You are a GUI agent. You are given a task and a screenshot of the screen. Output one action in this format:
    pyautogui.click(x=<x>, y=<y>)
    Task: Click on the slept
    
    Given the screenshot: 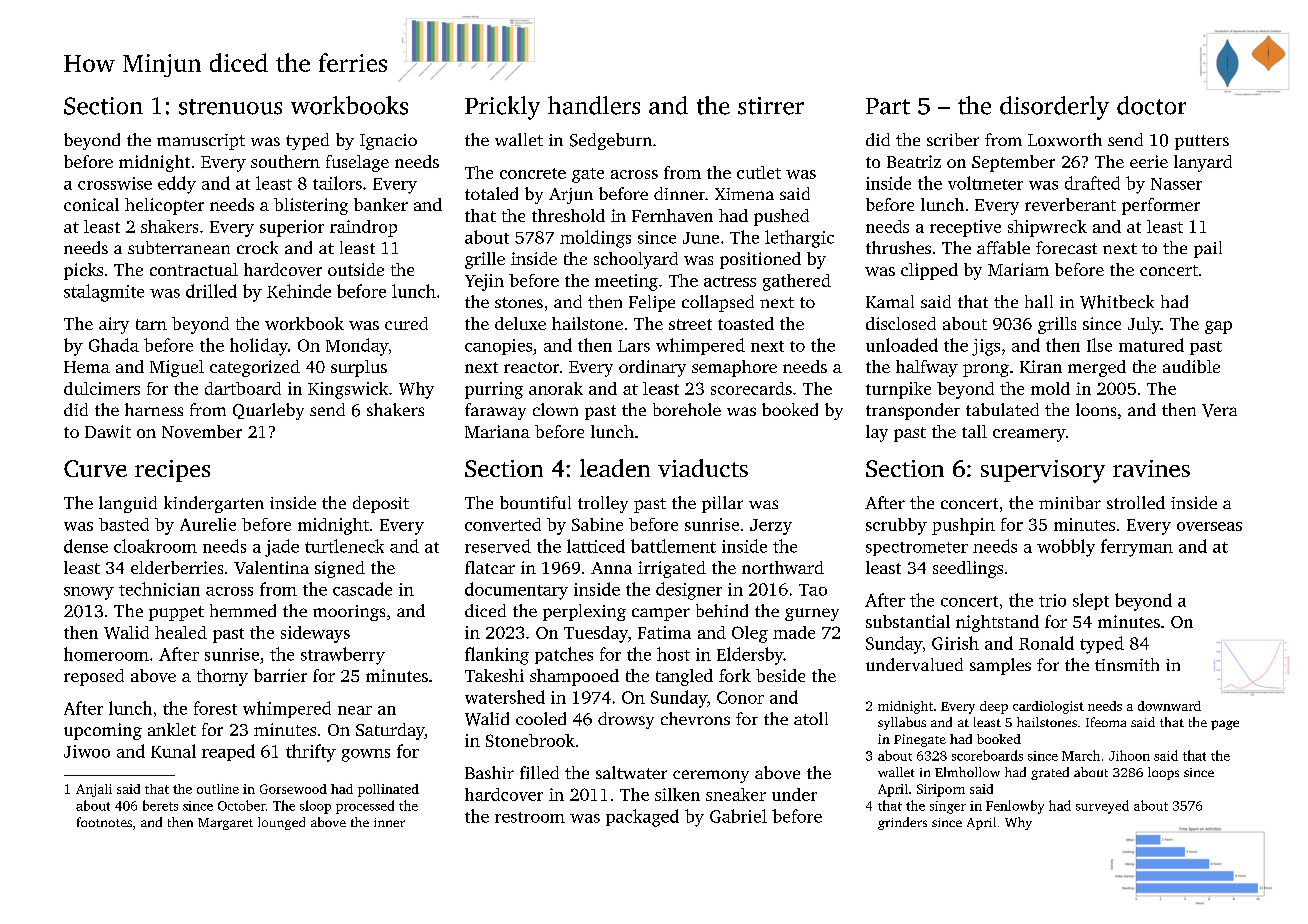 What is the action you would take?
    pyautogui.click(x=1091, y=601)
